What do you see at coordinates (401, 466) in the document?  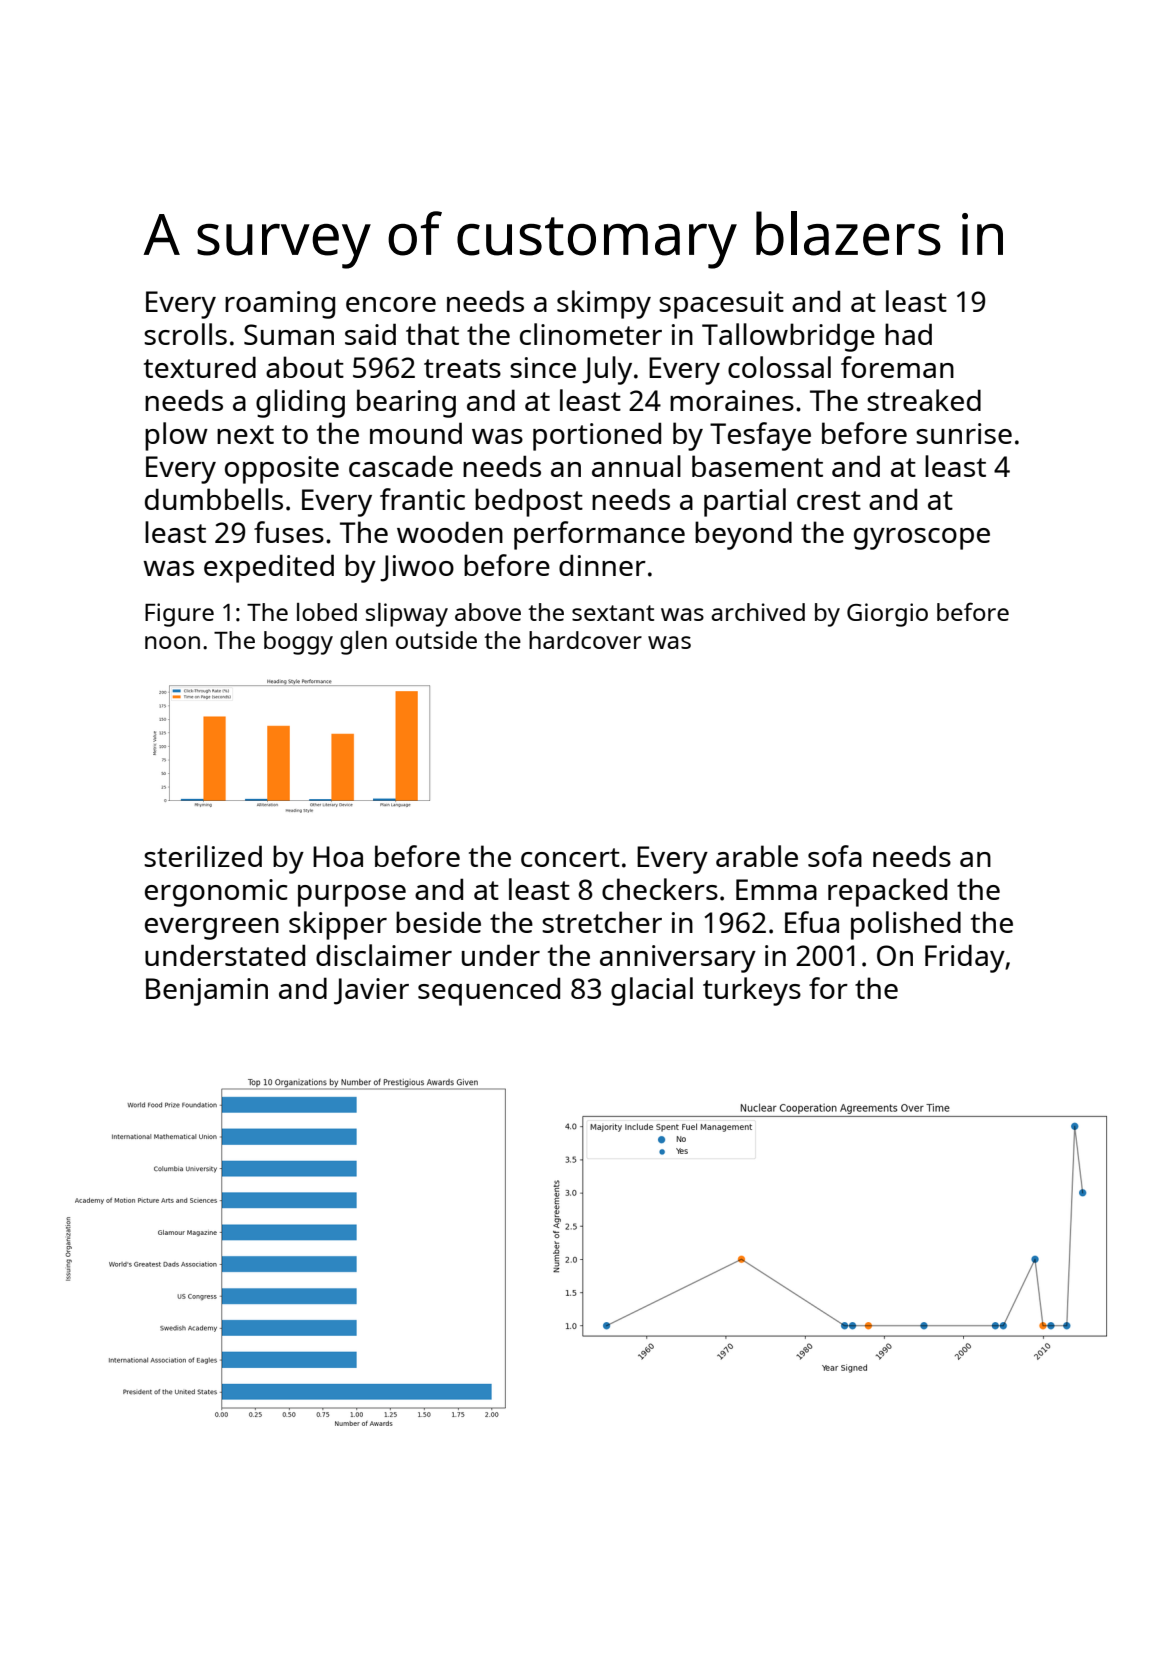 I see `cascade` at bounding box center [401, 466].
